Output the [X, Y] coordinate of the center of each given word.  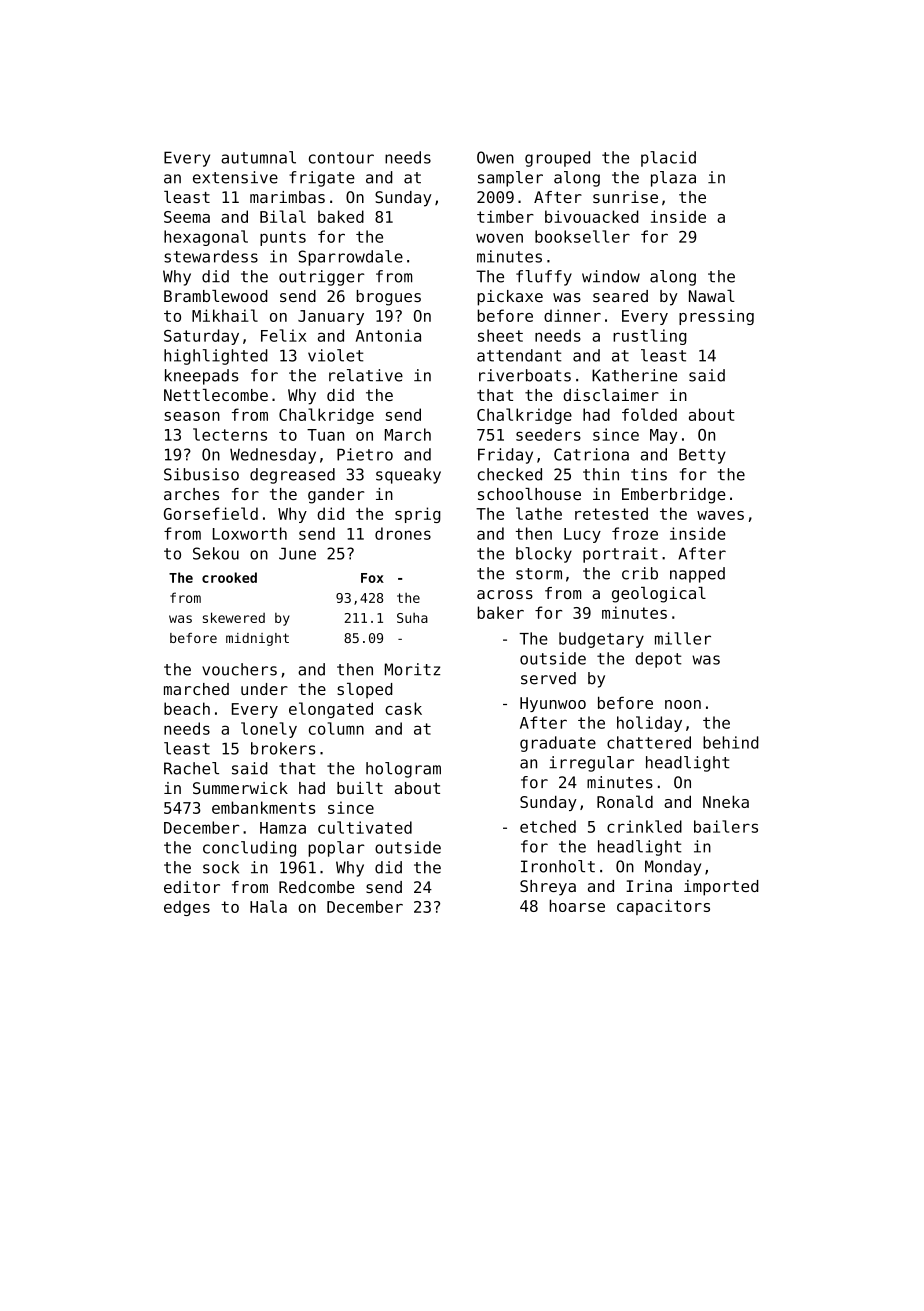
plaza [673, 179]
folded [649, 414]
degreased [292, 476]
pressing [716, 317]
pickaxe [510, 298]
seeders [548, 434]
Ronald [625, 801]
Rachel [191, 768]
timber [505, 216]
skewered [234, 617]
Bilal [283, 216]
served [548, 678]
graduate [558, 744]
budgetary [601, 640]
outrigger [322, 278]
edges [187, 908]
